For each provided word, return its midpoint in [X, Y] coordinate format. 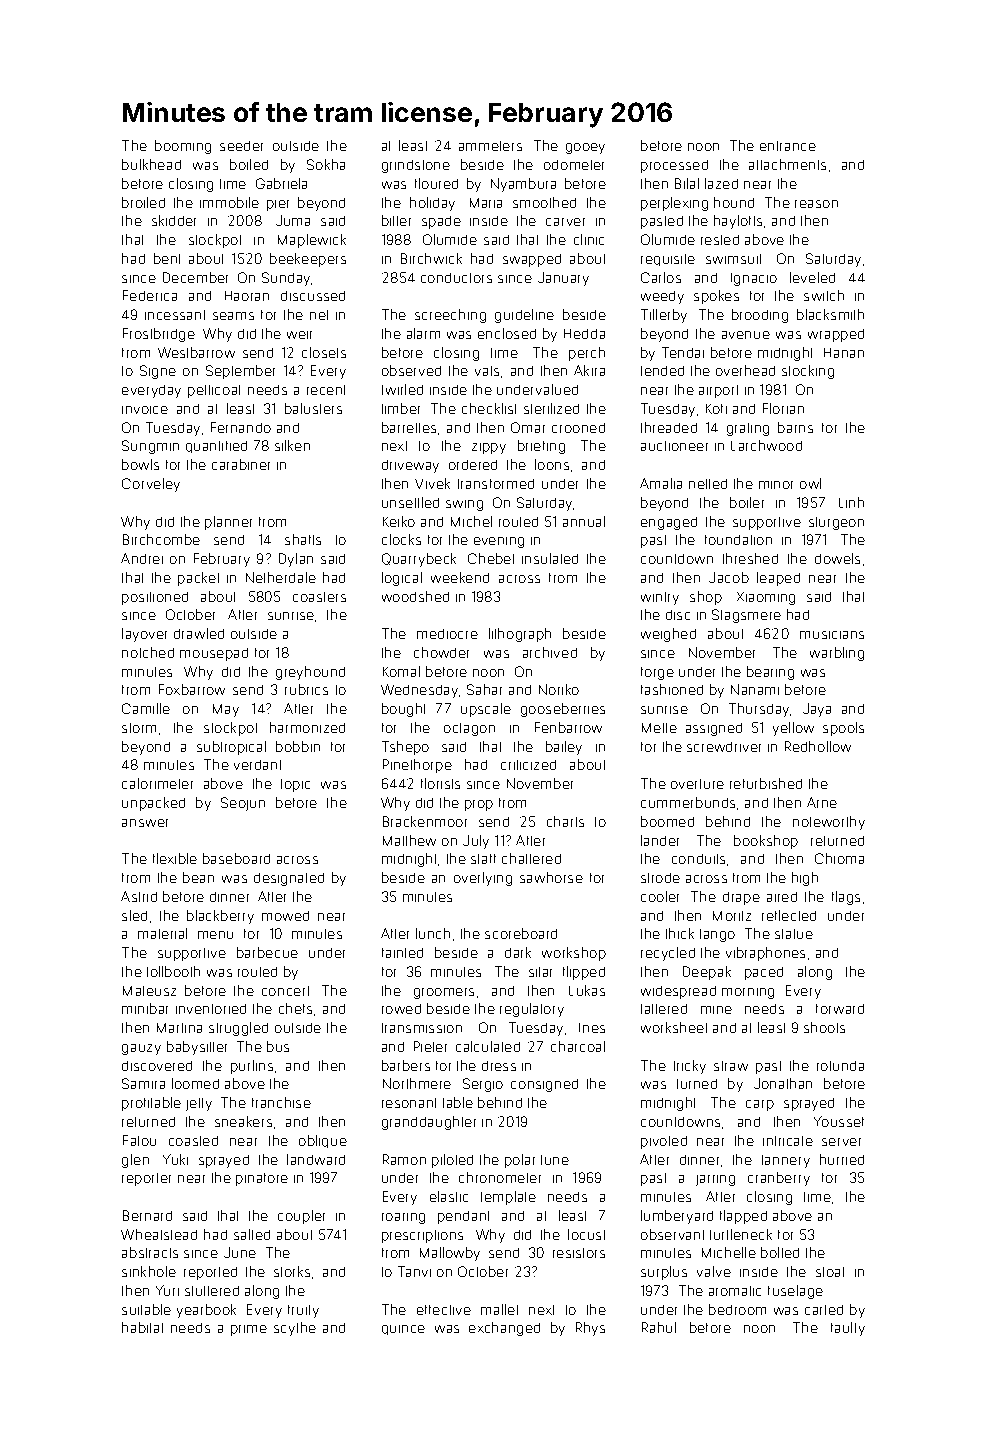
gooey [585, 148]
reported [210, 1273]
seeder [241, 146]
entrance [788, 146]
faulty [848, 1329]
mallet [499, 1309]
